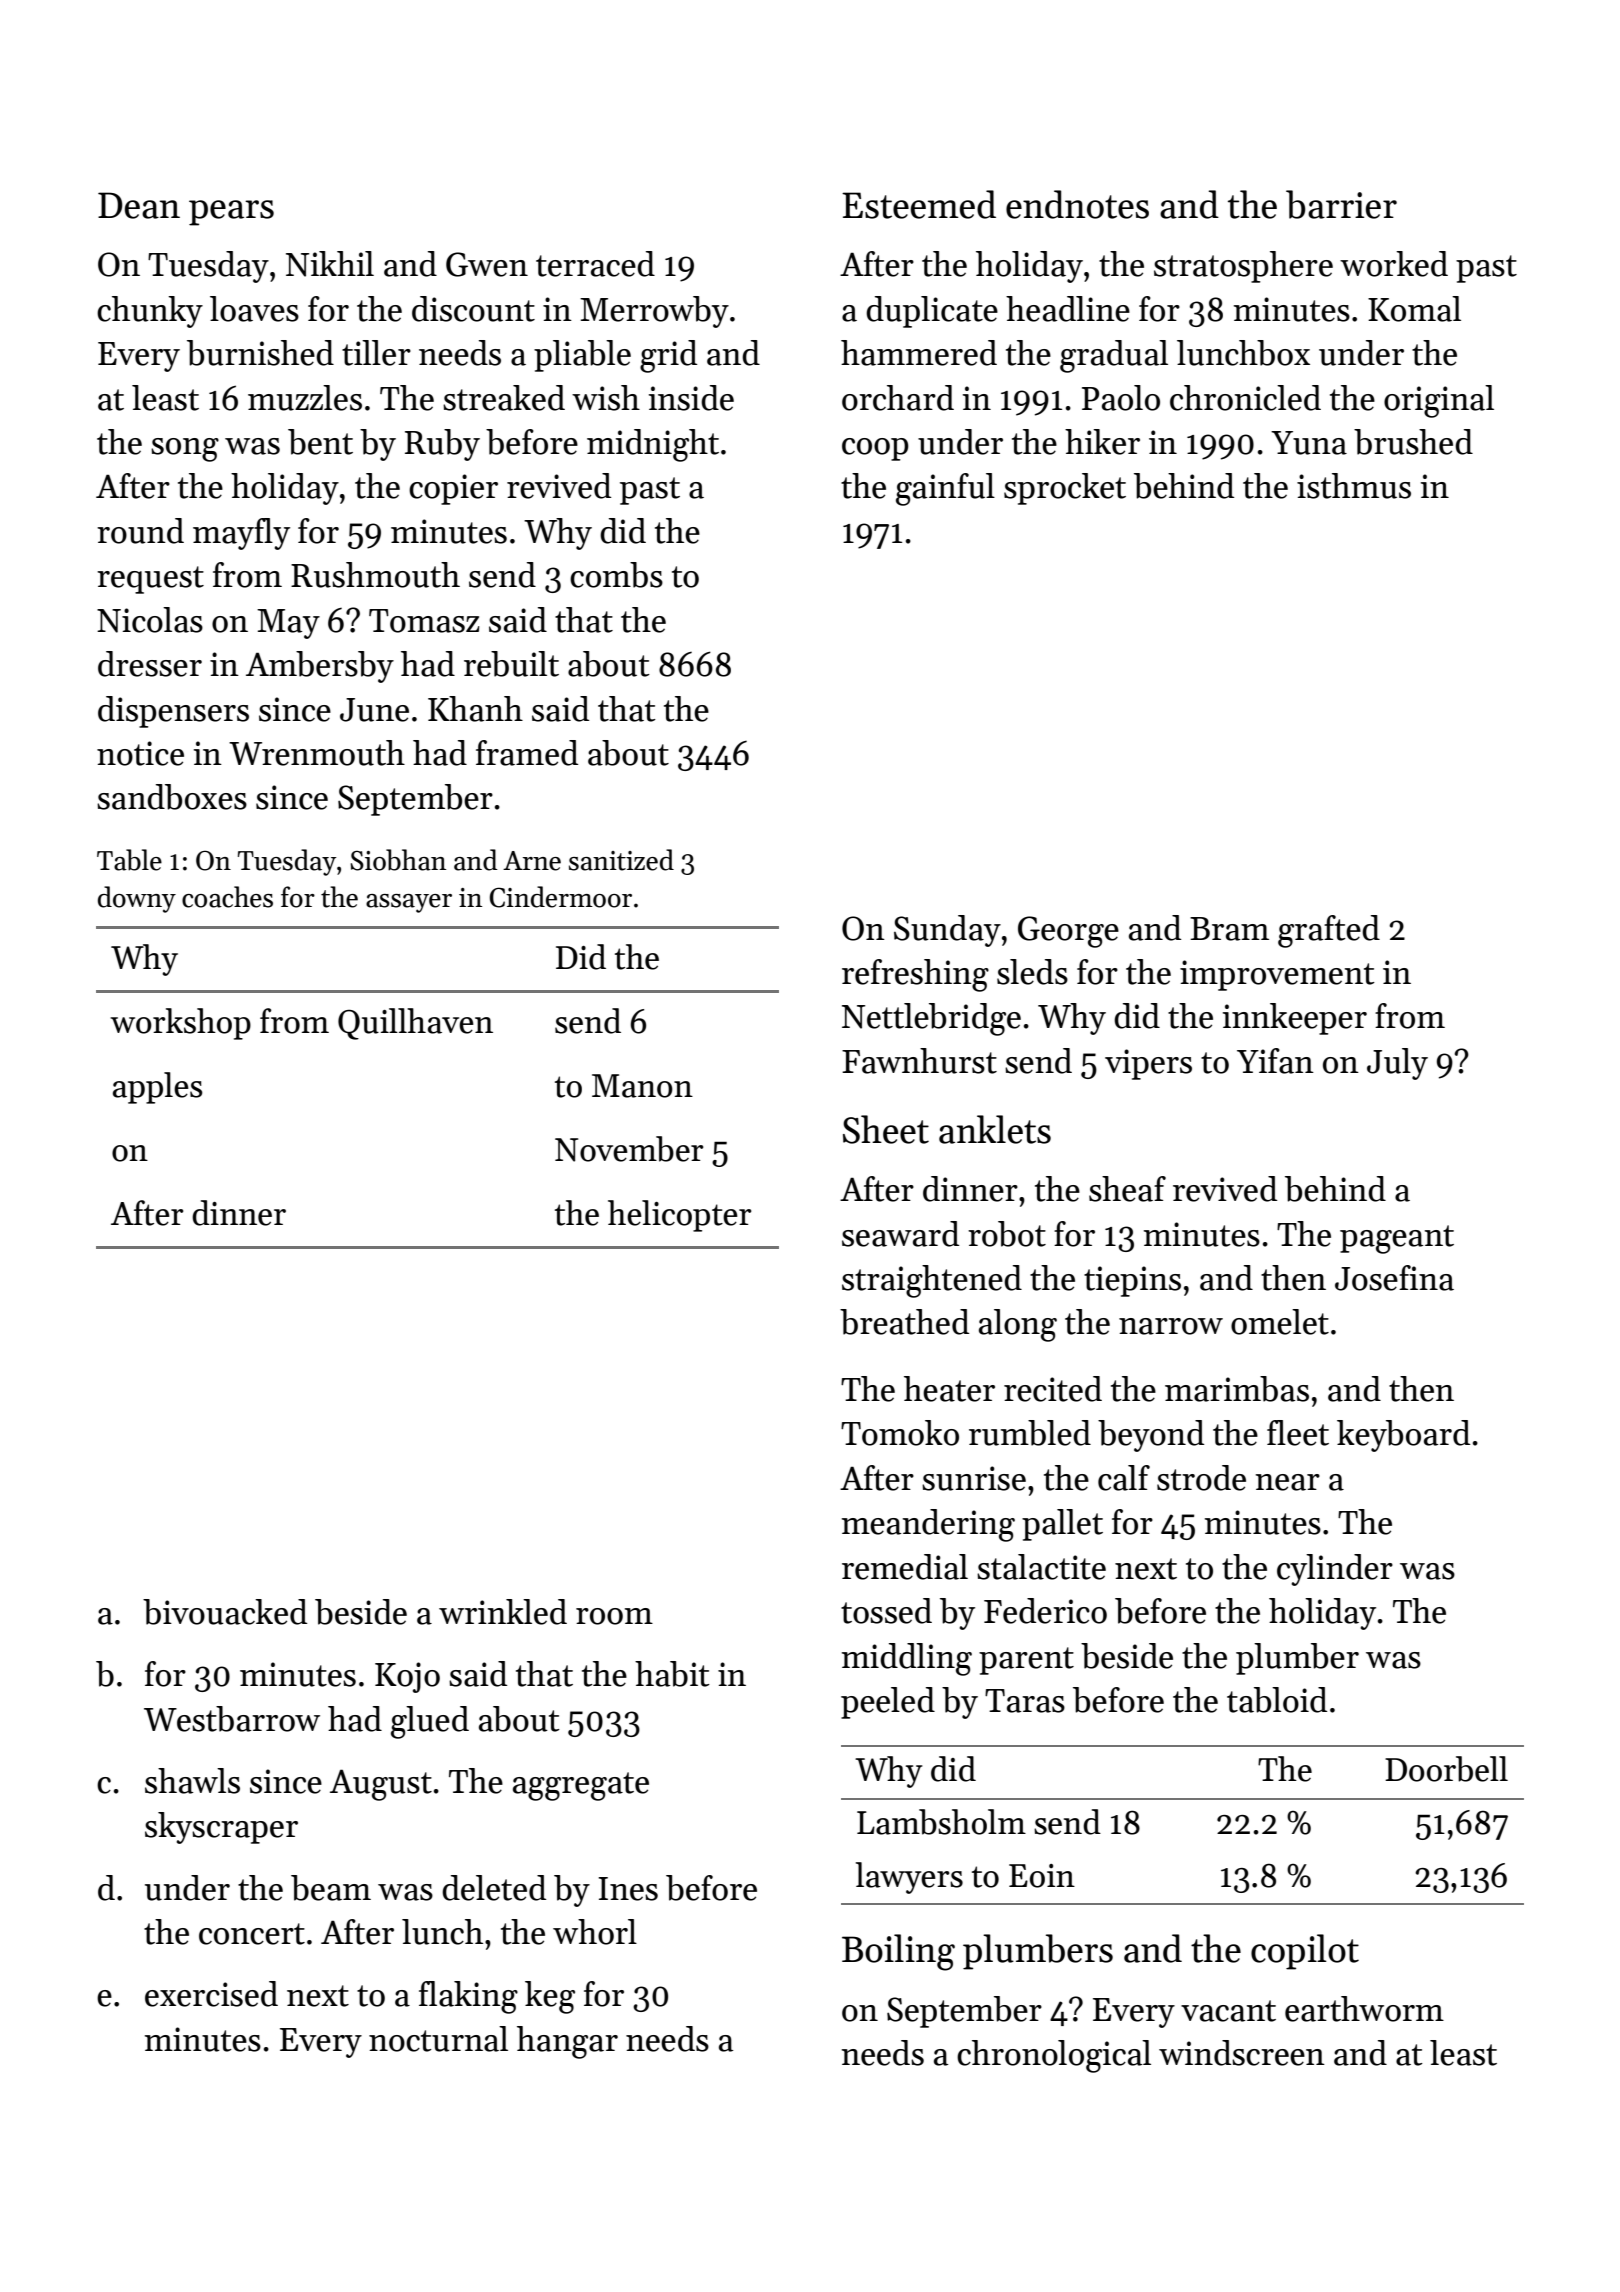  I want to click on Federico, so click(1045, 1611).
